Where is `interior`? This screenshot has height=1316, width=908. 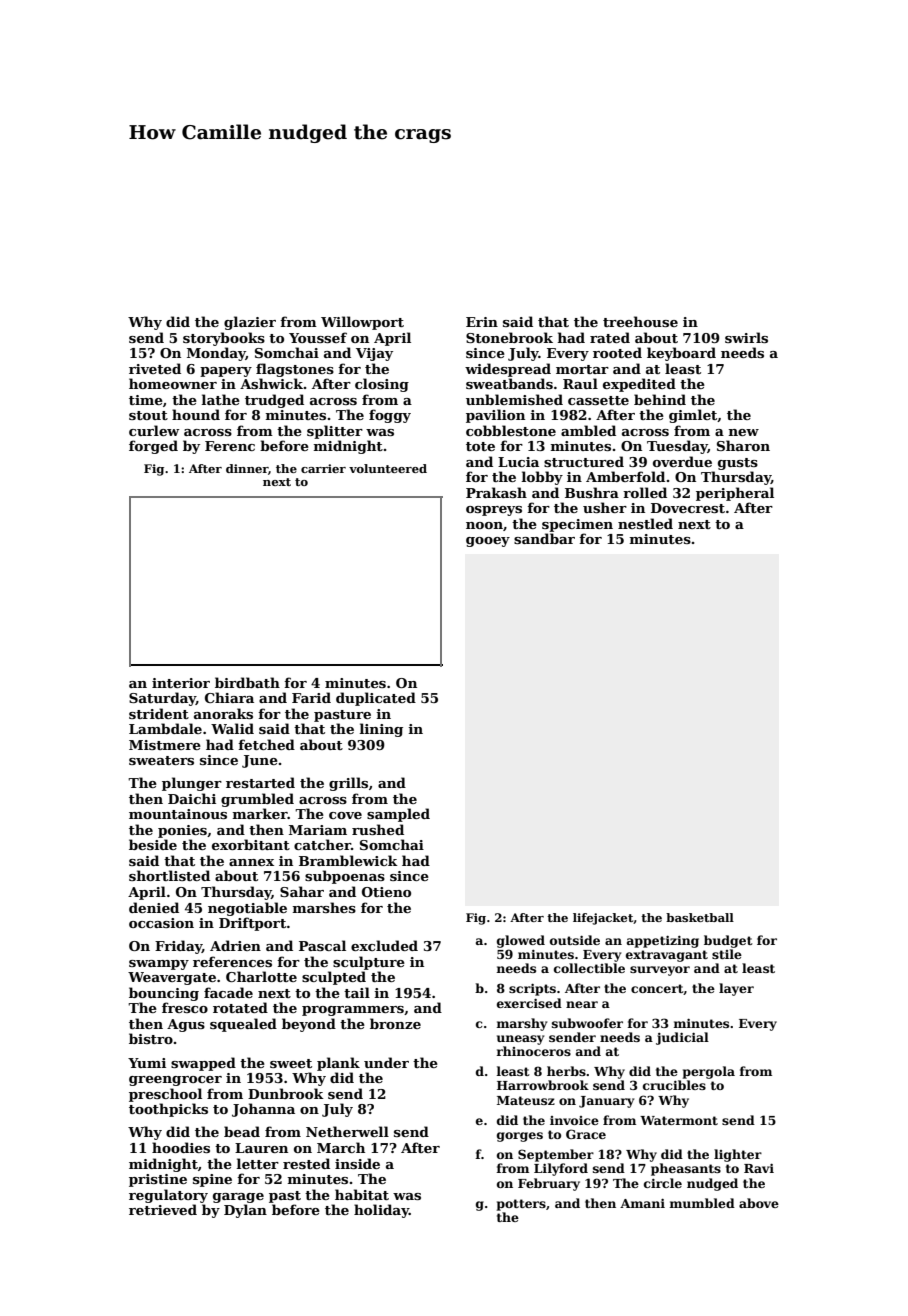
interior is located at coordinates (181, 683).
